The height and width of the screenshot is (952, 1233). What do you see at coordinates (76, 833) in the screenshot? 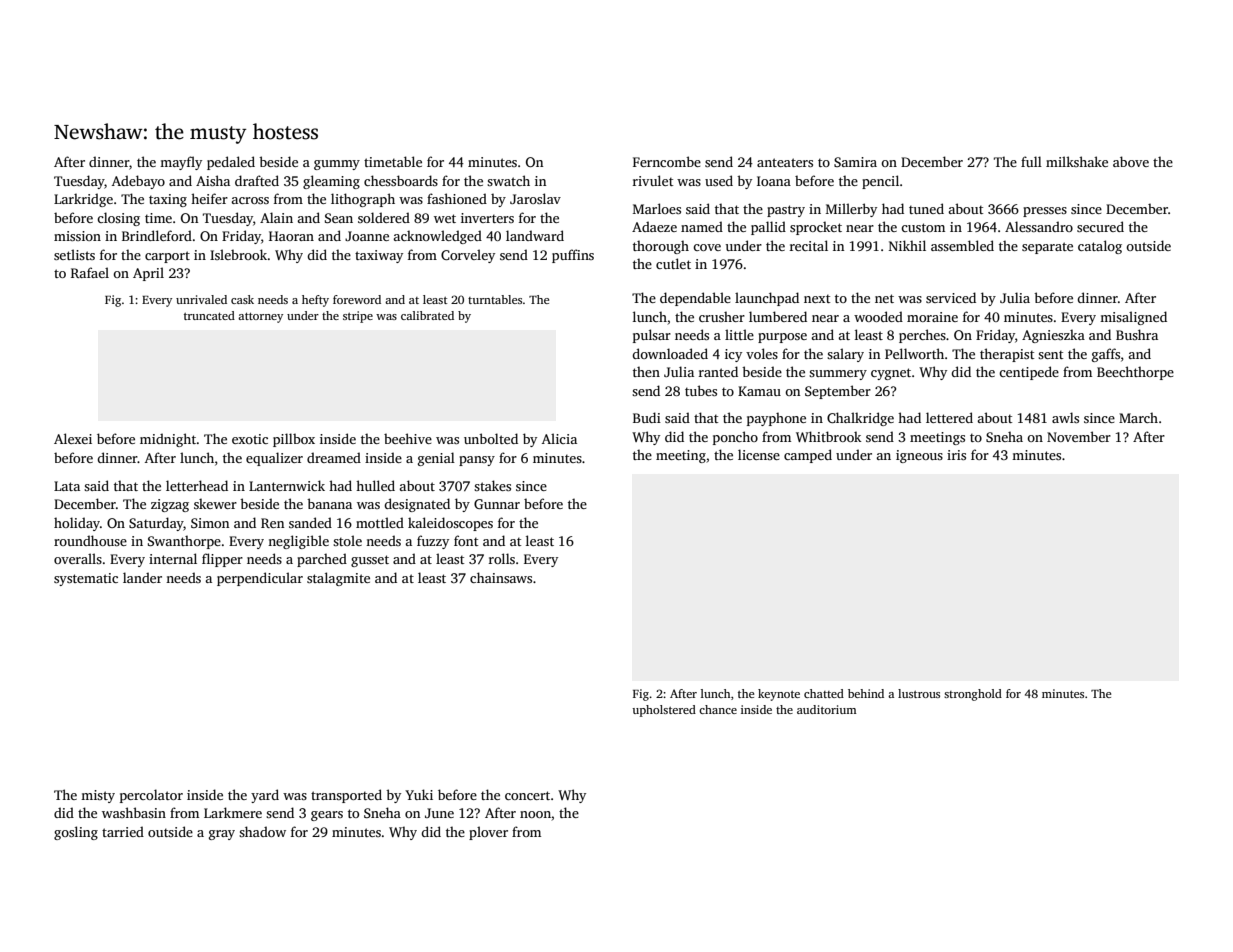
I see `gosling` at bounding box center [76, 833].
